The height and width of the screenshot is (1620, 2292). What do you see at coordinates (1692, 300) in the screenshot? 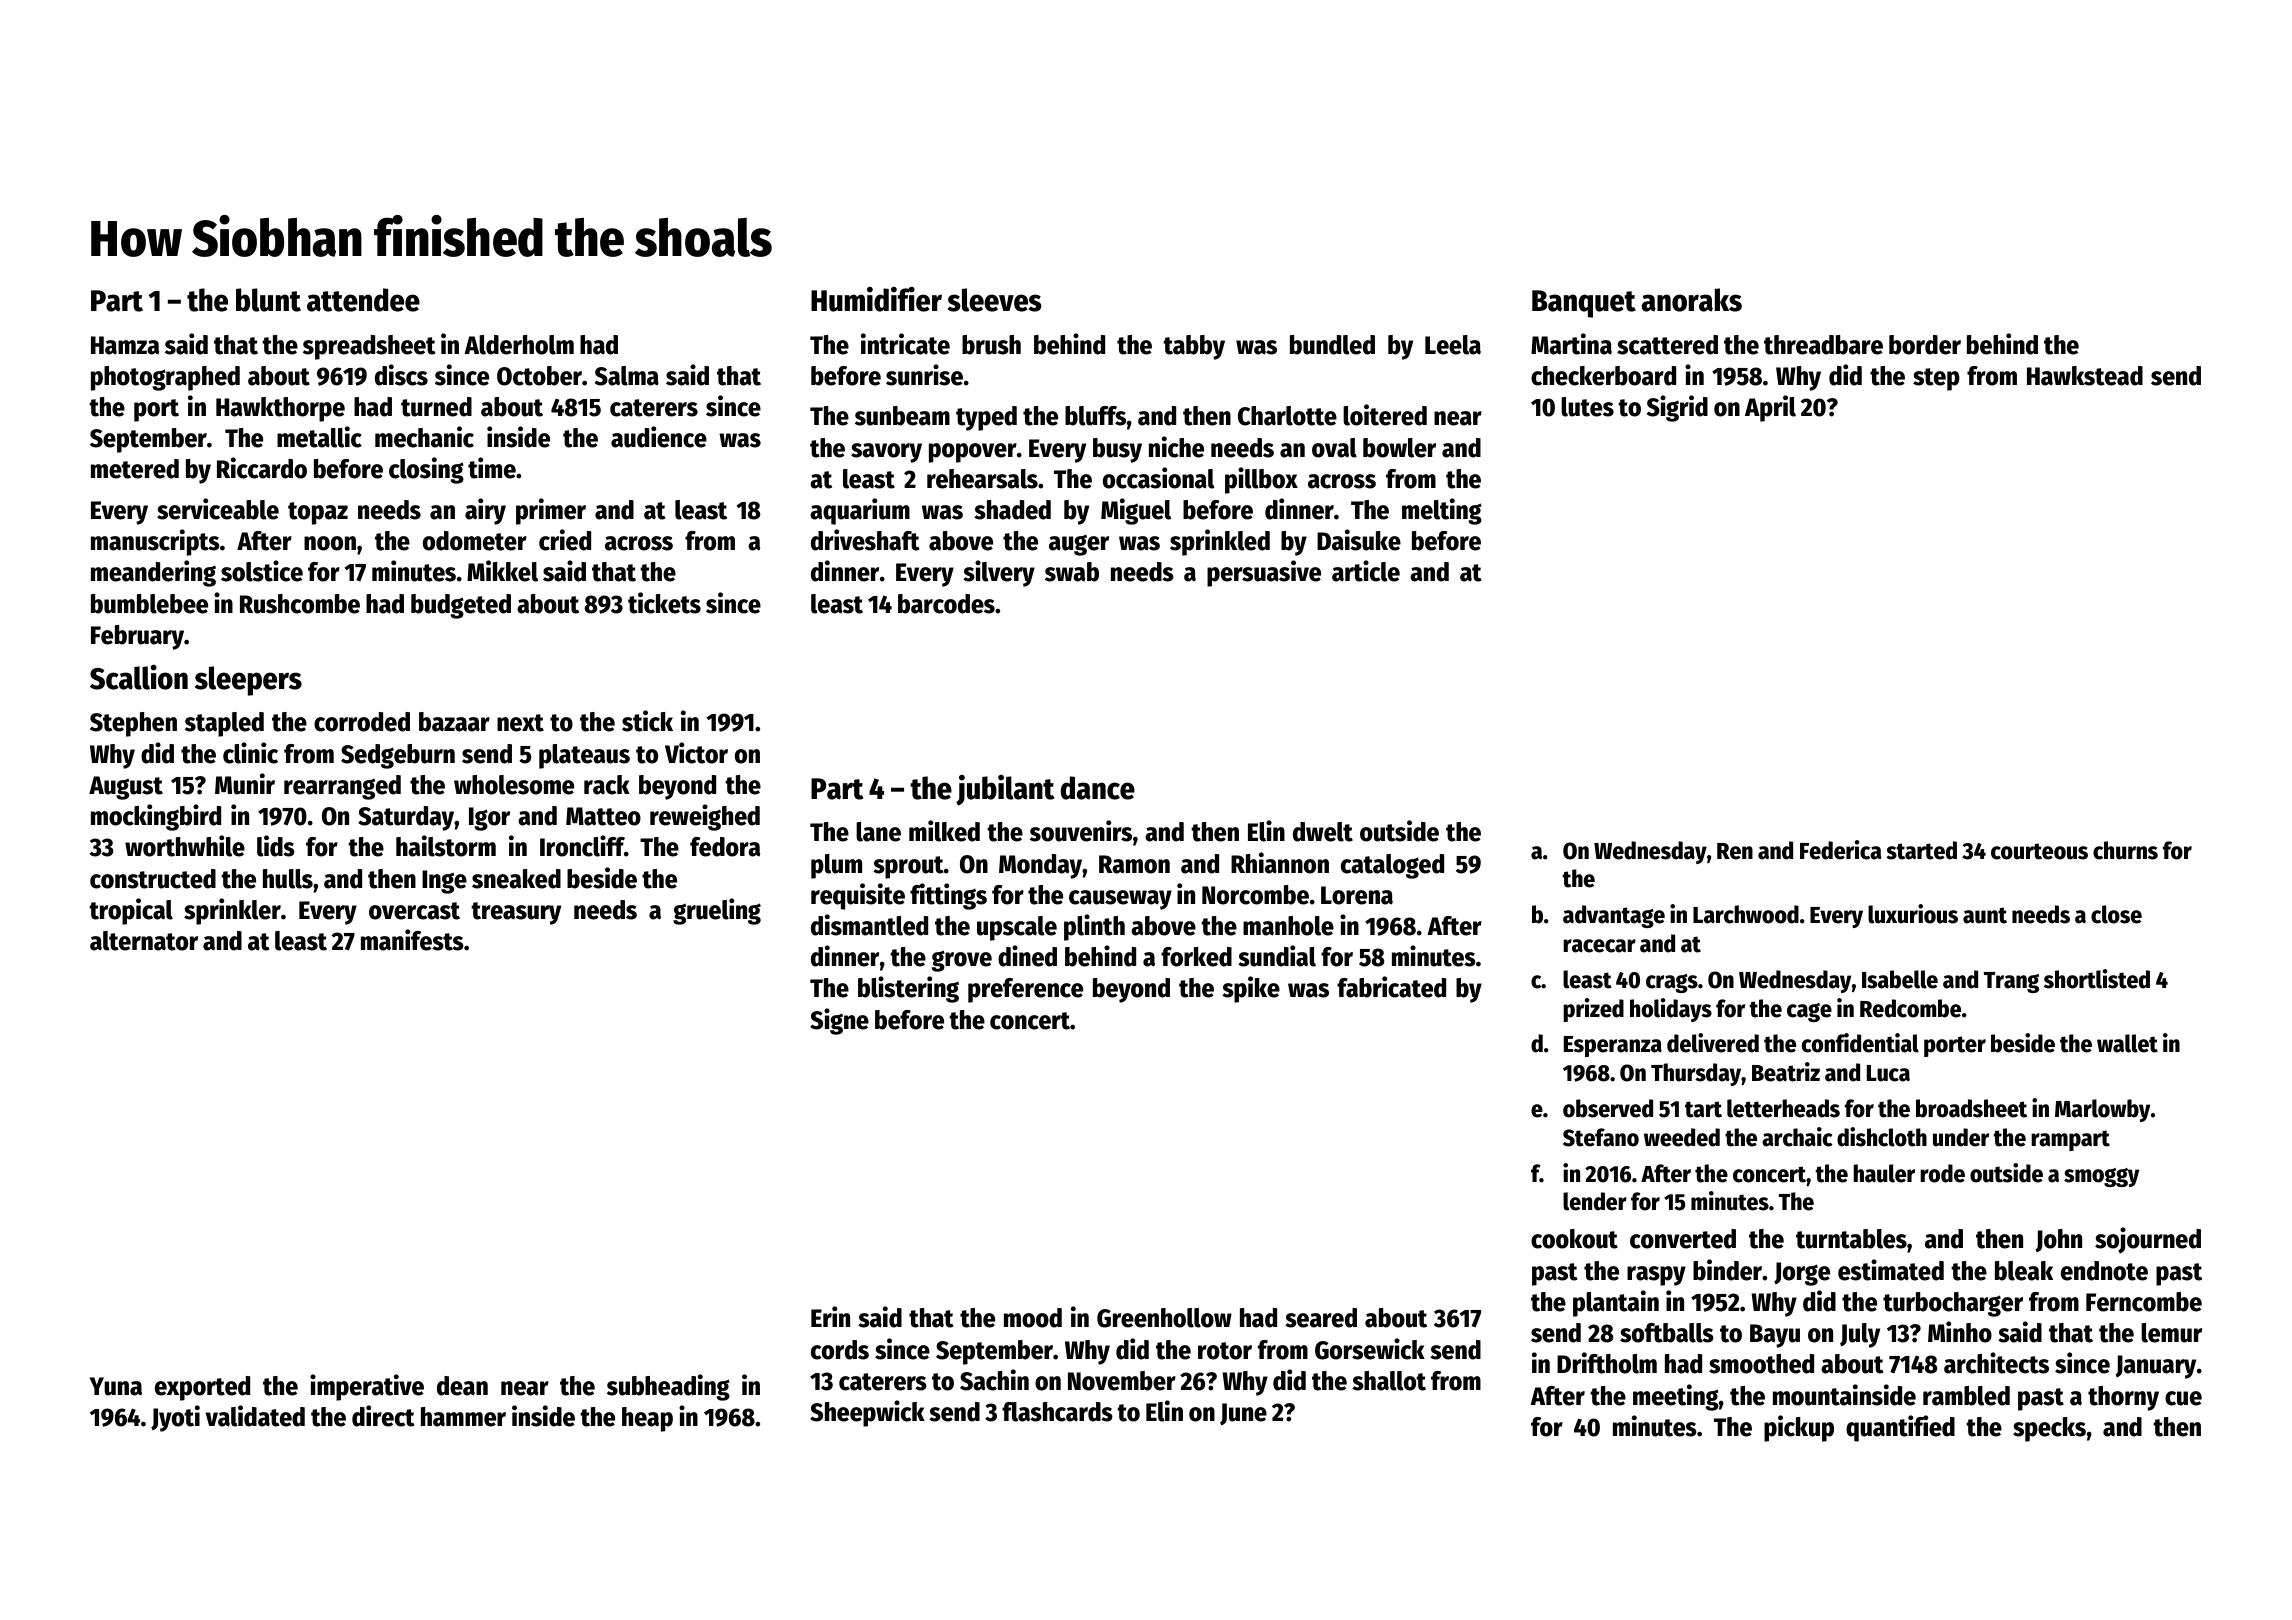
I see `anoraks` at bounding box center [1692, 300].
